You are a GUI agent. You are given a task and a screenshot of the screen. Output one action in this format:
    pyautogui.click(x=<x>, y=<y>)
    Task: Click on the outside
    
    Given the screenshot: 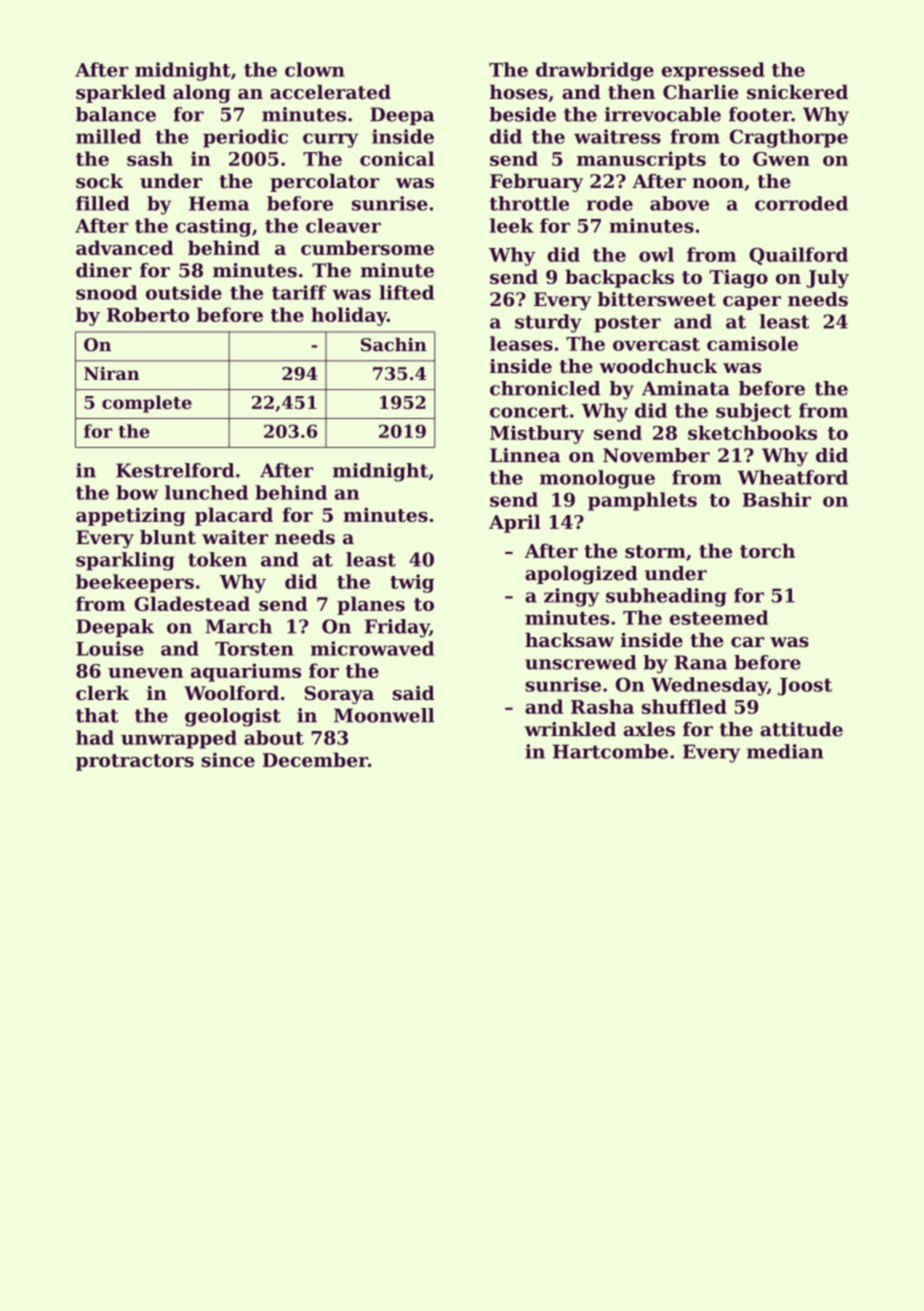 What is the action you would take?
    pyautogui.click(x=184, y=292)
